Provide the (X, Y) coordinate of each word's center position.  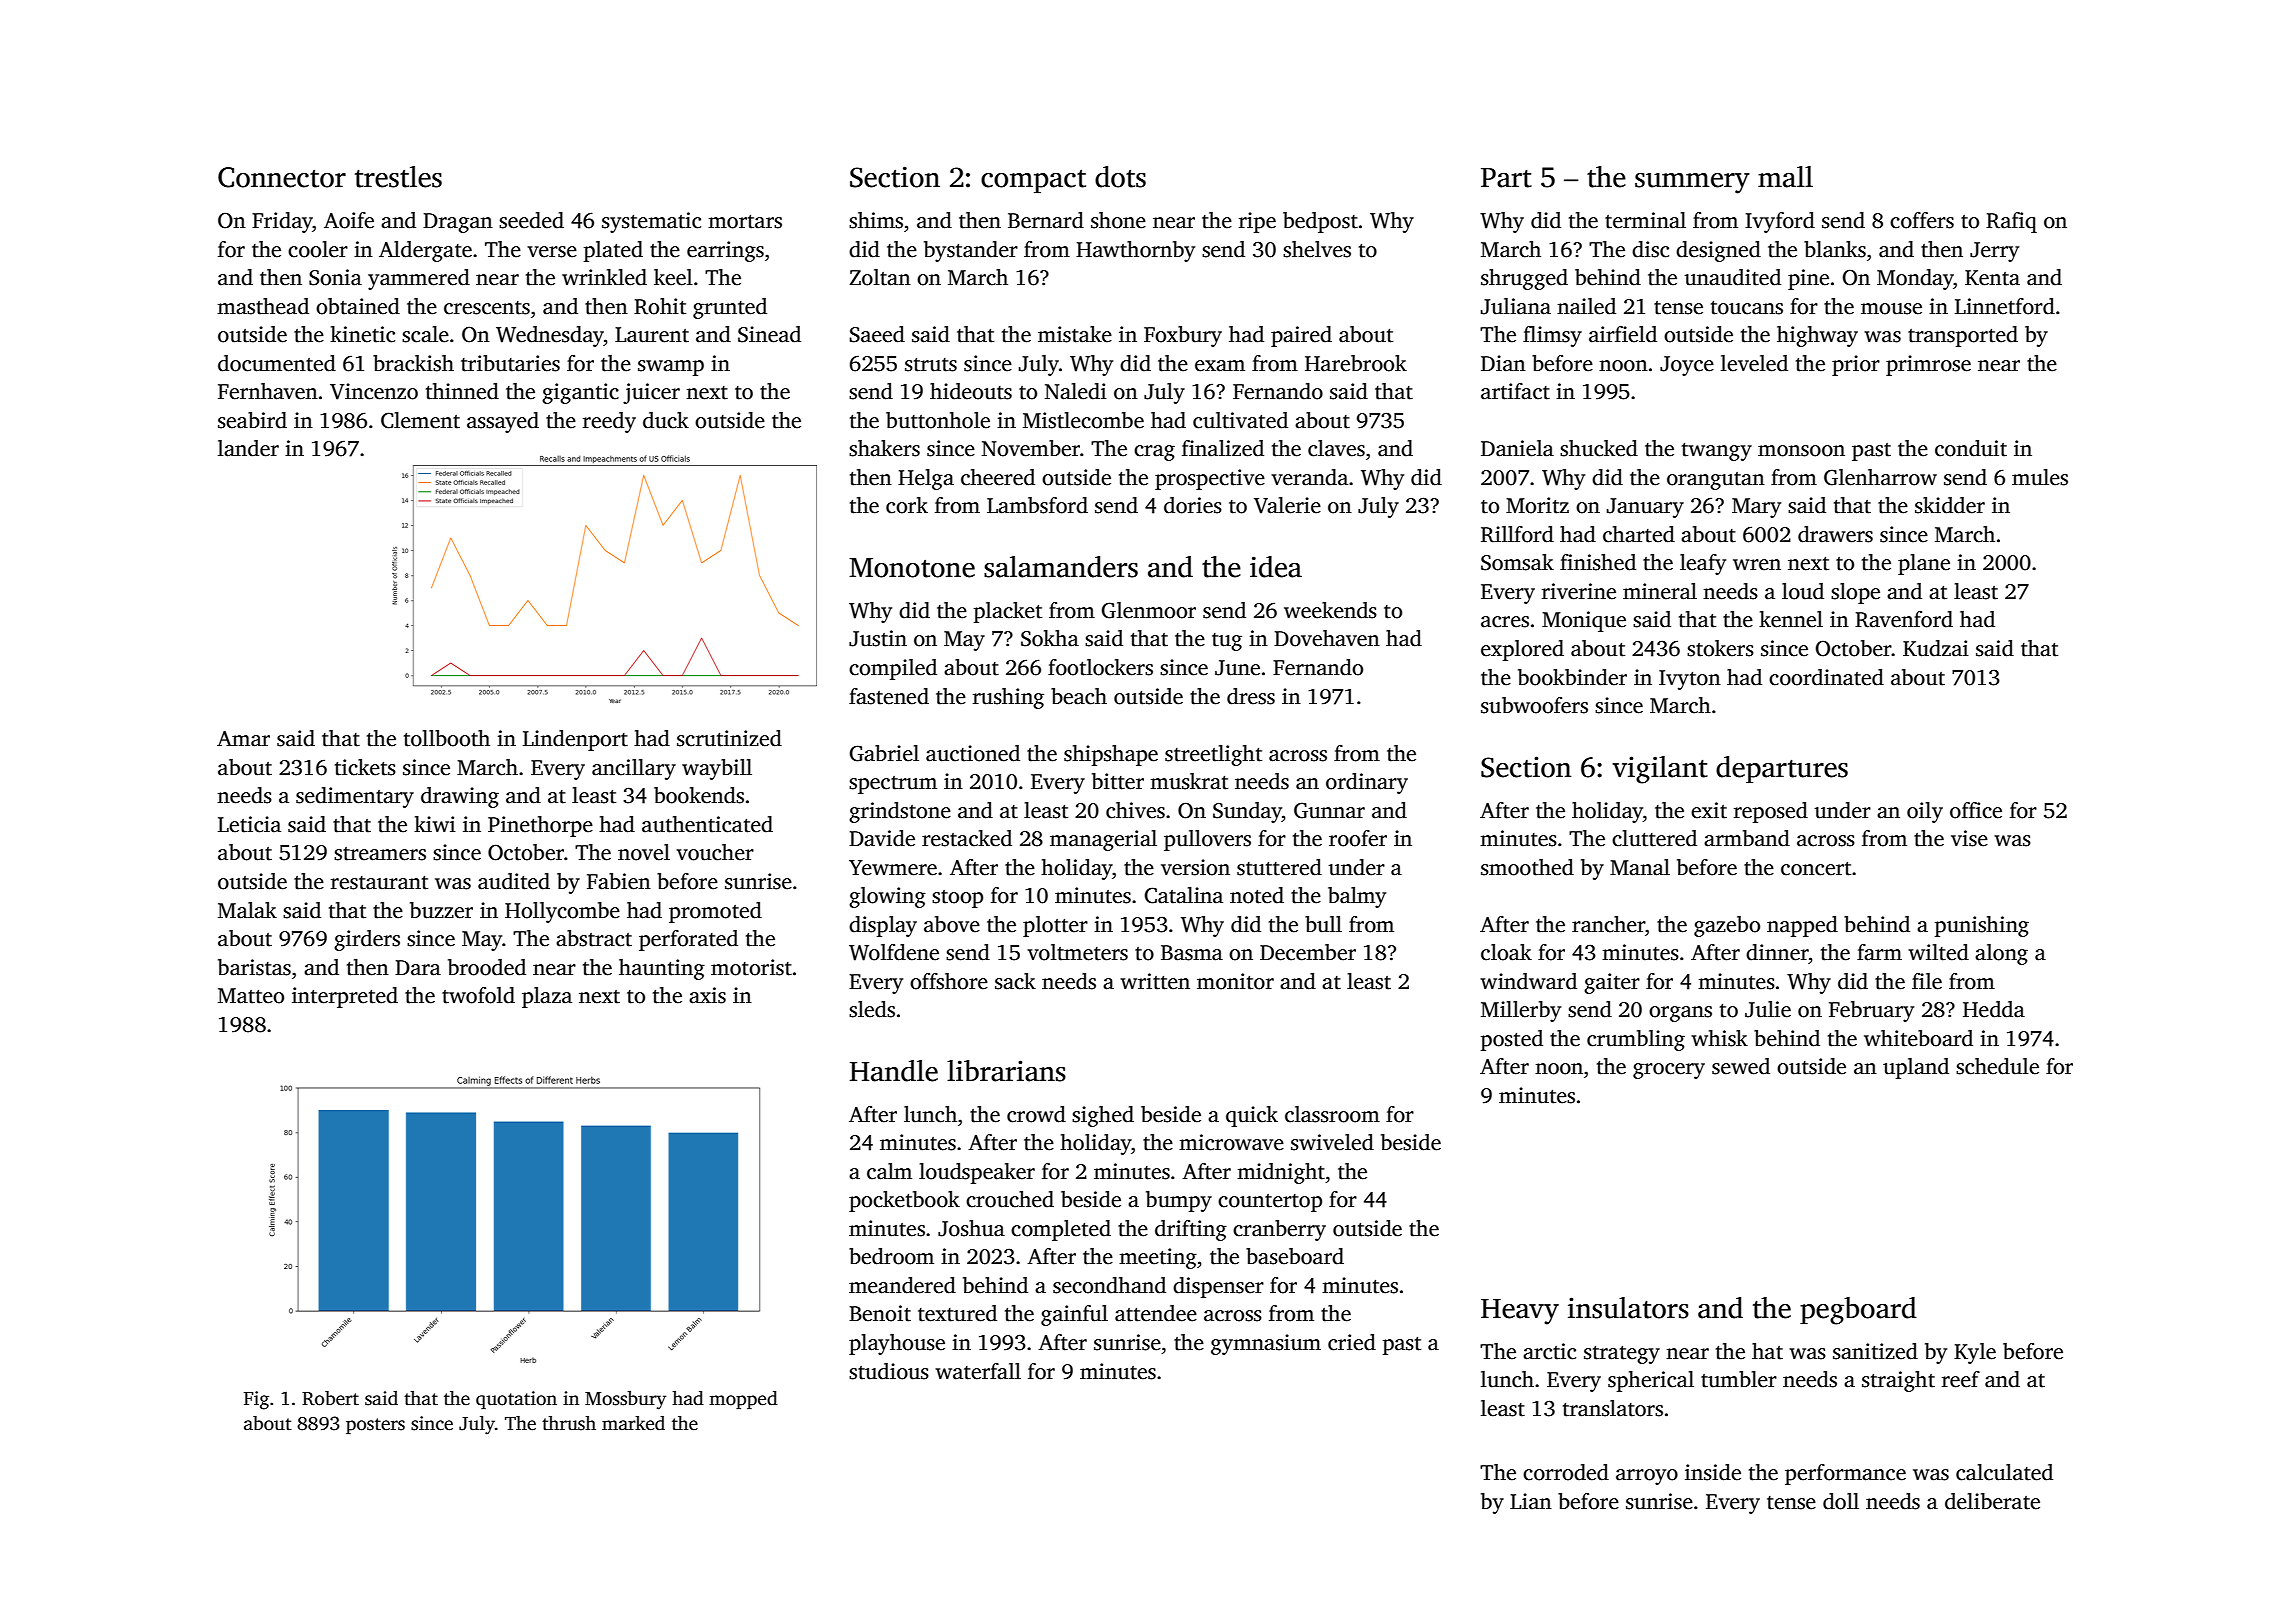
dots (1120, 177)
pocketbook (904, 1201)
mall (1785, 177)
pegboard (1858, 1311)
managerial (1103, 840)
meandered (902, 1285)
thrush (569, 1423)
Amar (243, 739)
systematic (651, 222)
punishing (1982, 926)
